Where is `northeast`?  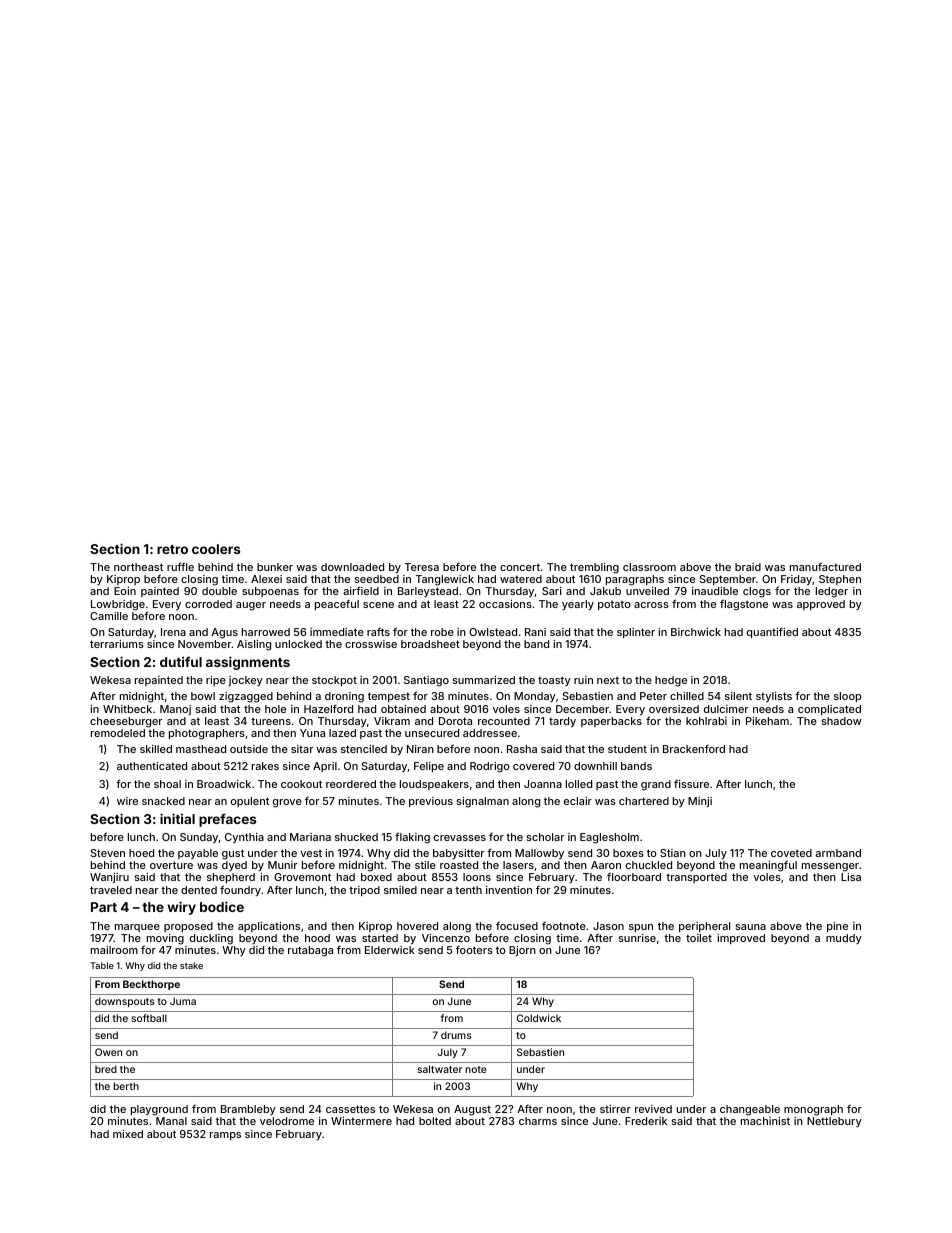 northeast is located at coordinates (138, 567).
